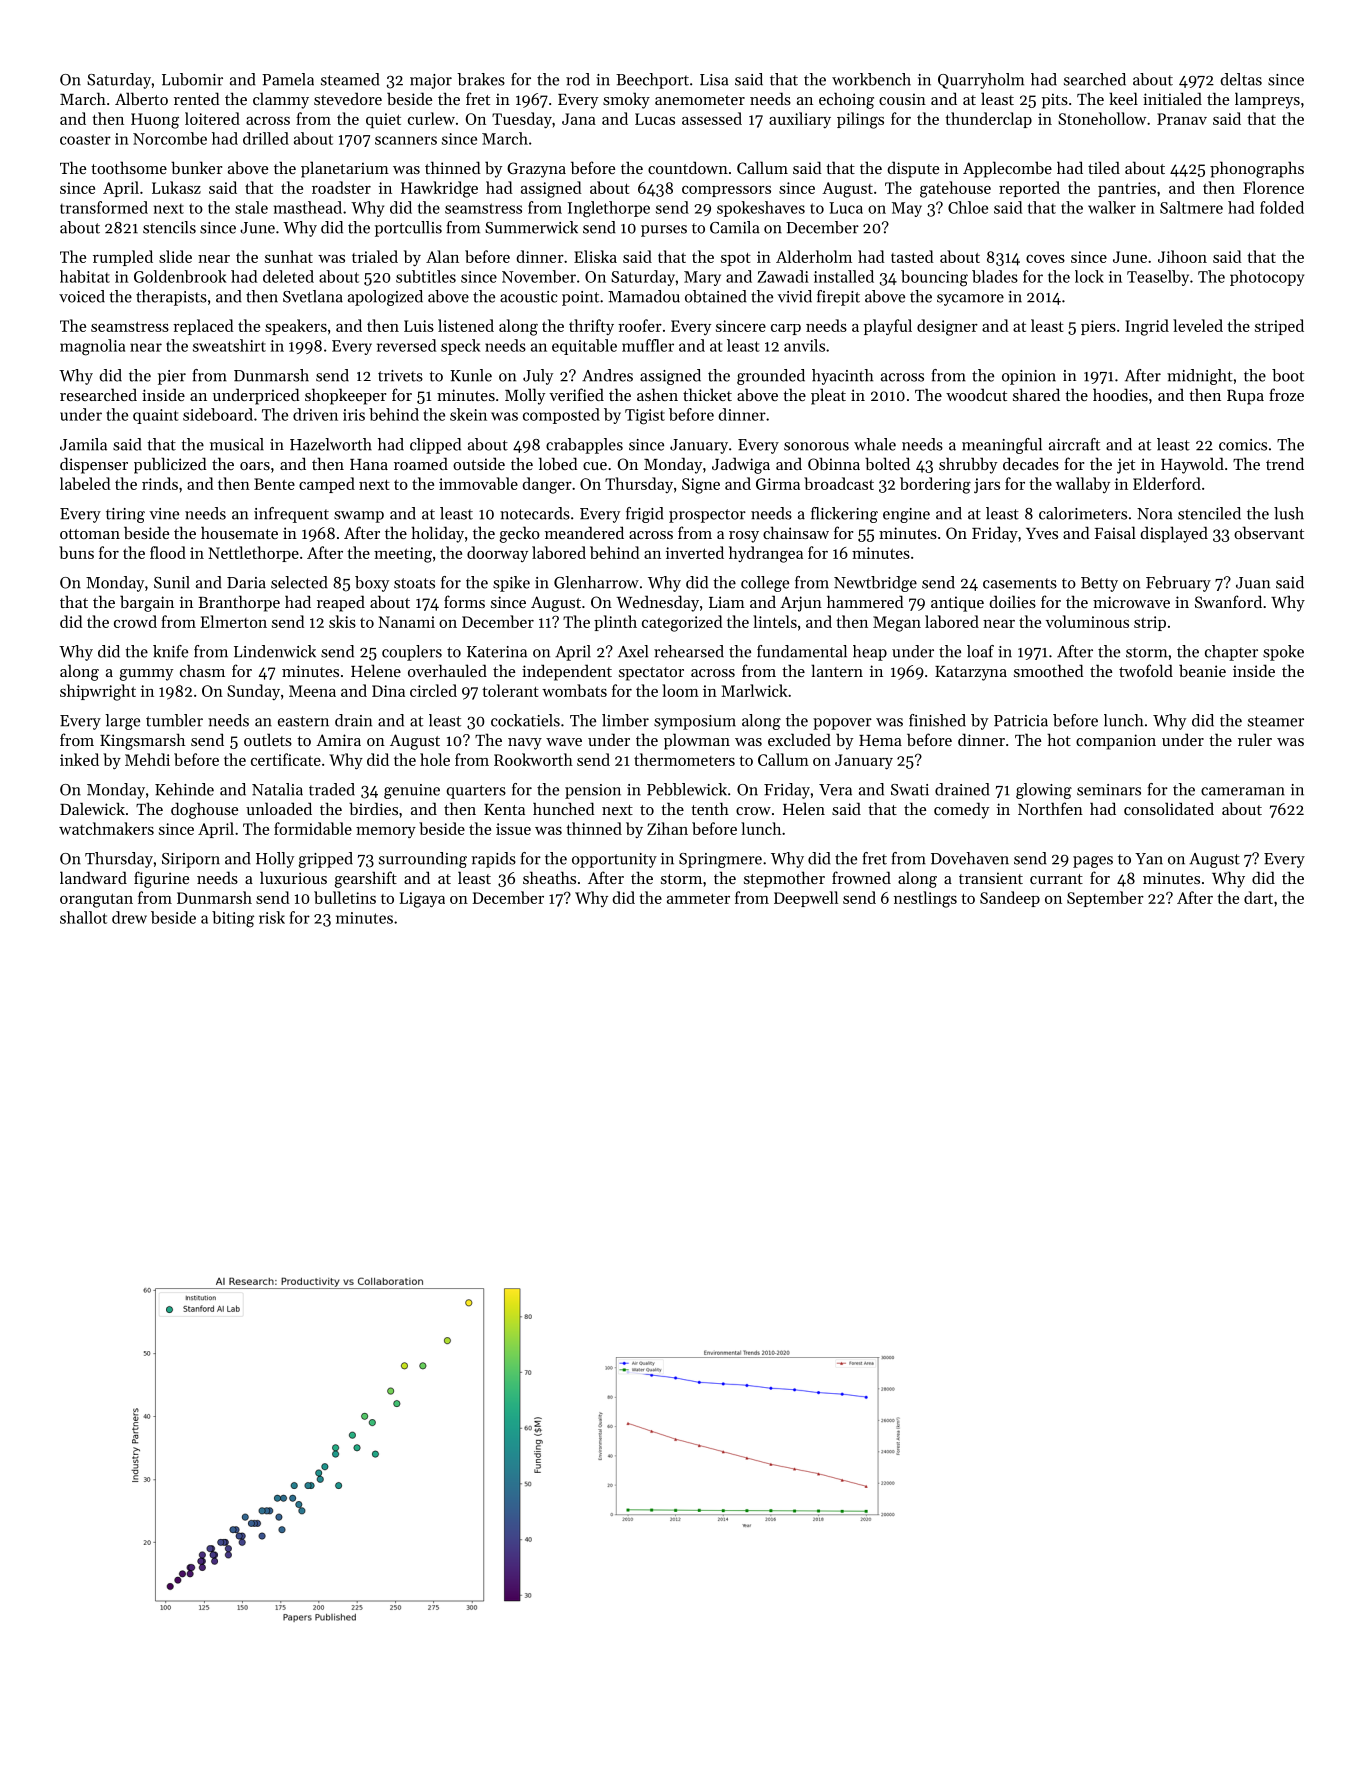  I want to click on brakes, so click(481, 79).
